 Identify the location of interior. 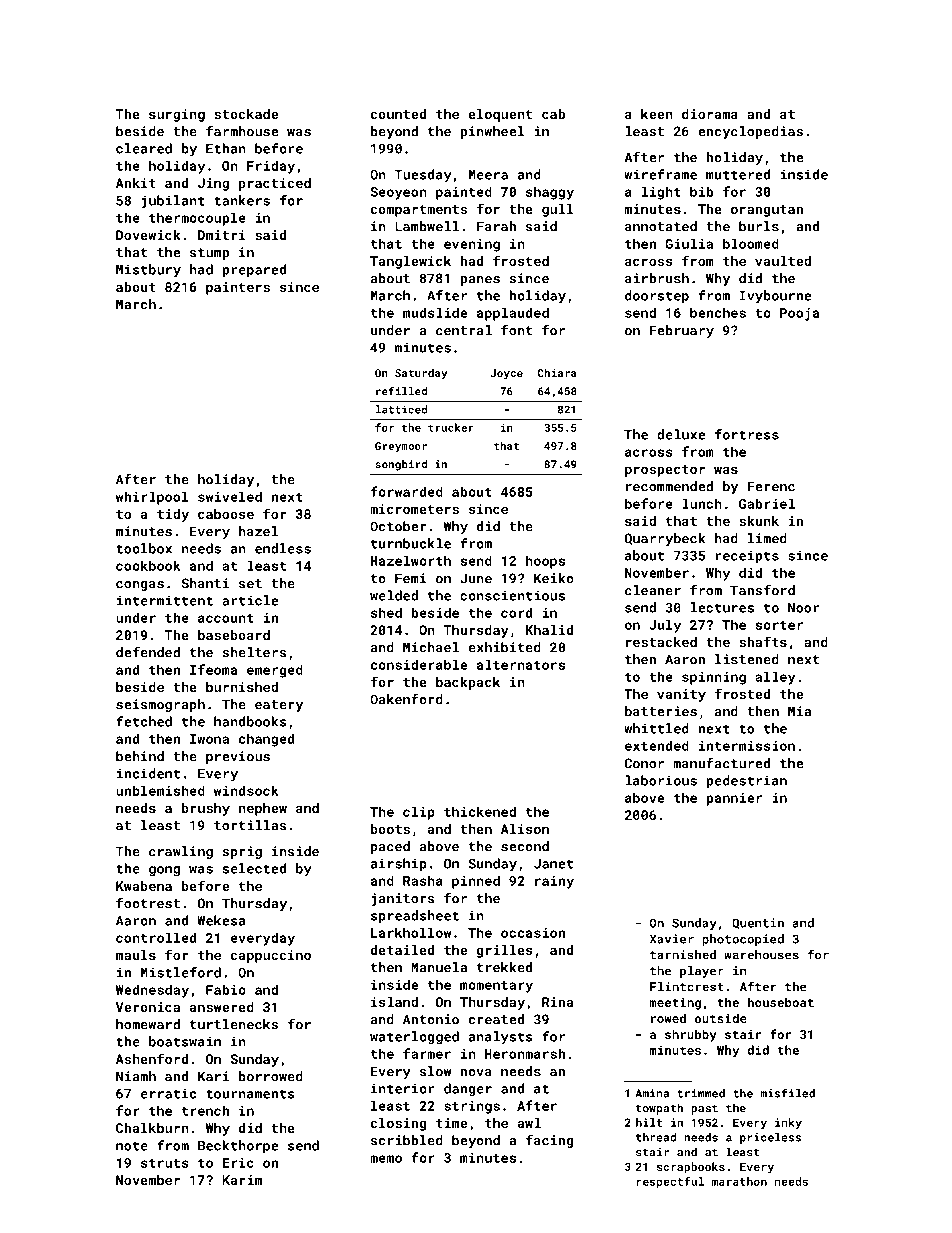
(403, 1088).
